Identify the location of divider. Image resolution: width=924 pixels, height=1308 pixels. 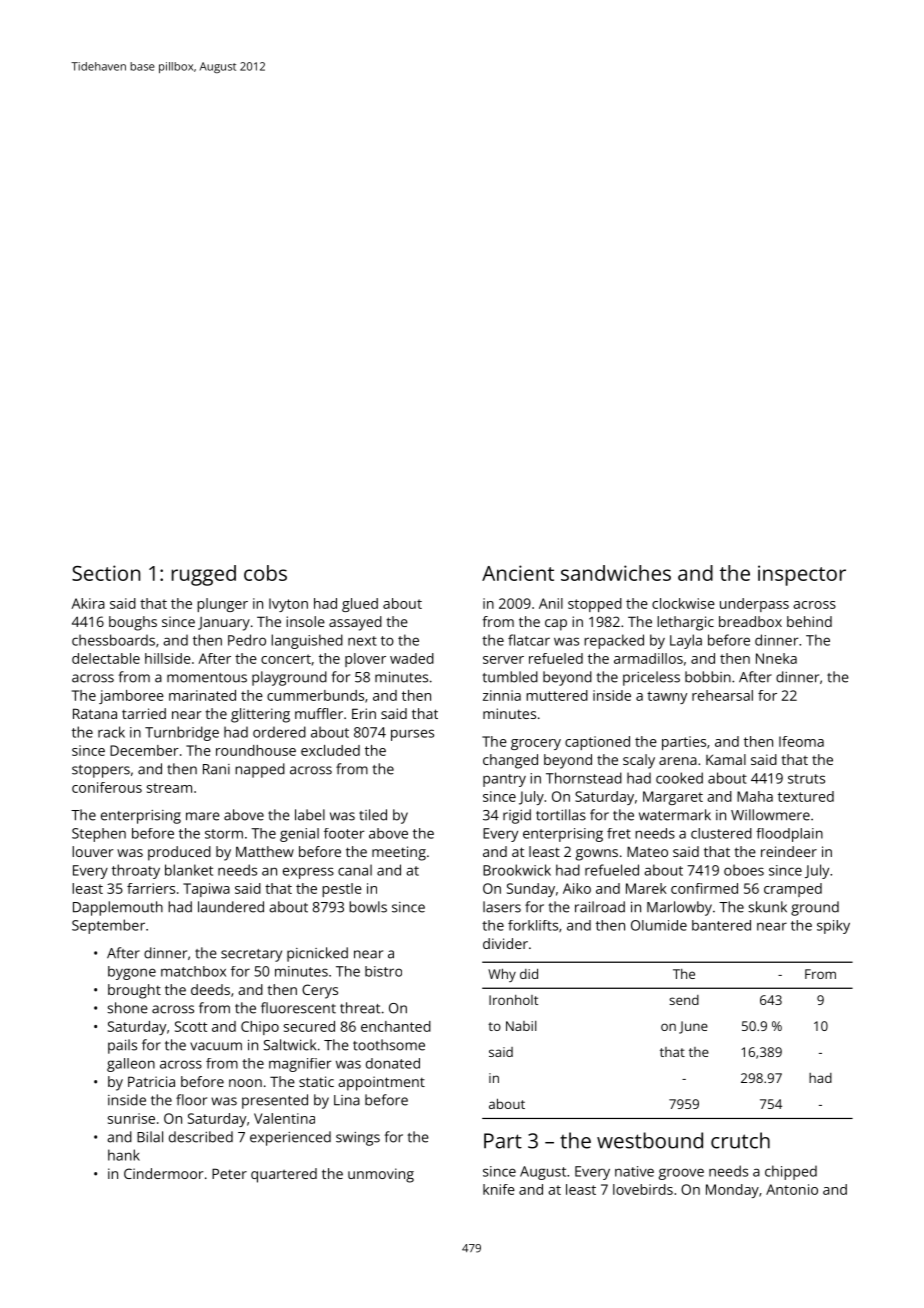
(505, 943).
